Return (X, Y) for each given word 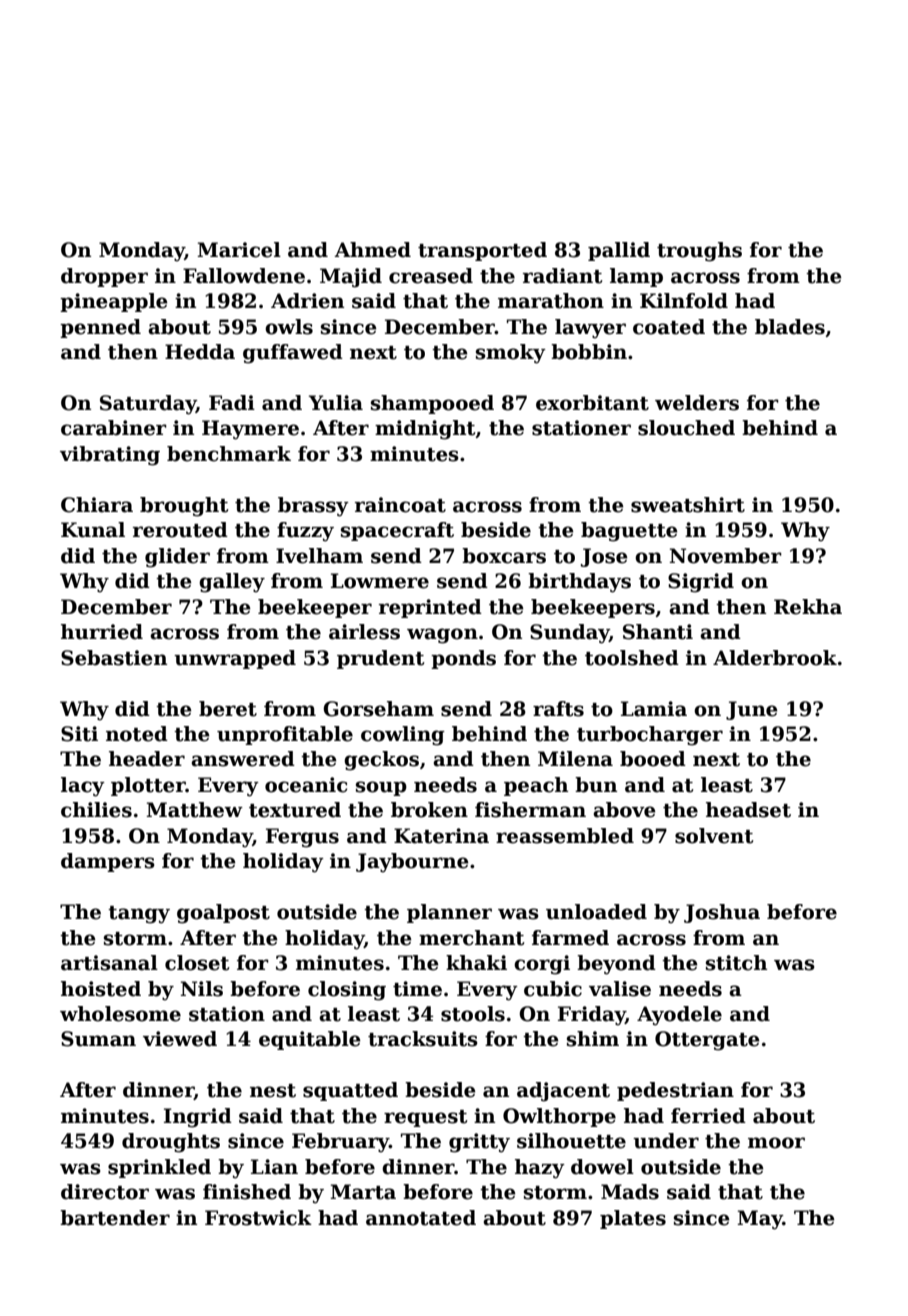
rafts (558, 709)
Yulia (336, 403)
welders (697, 403)
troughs (699, 252)
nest (273, 1091)
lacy (83, 787)
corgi (542, 965)
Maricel (239, 250)
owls (289, 327)
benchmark (229, 454)
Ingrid (198, 1118)
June (751, 710)
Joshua (722, 913)
